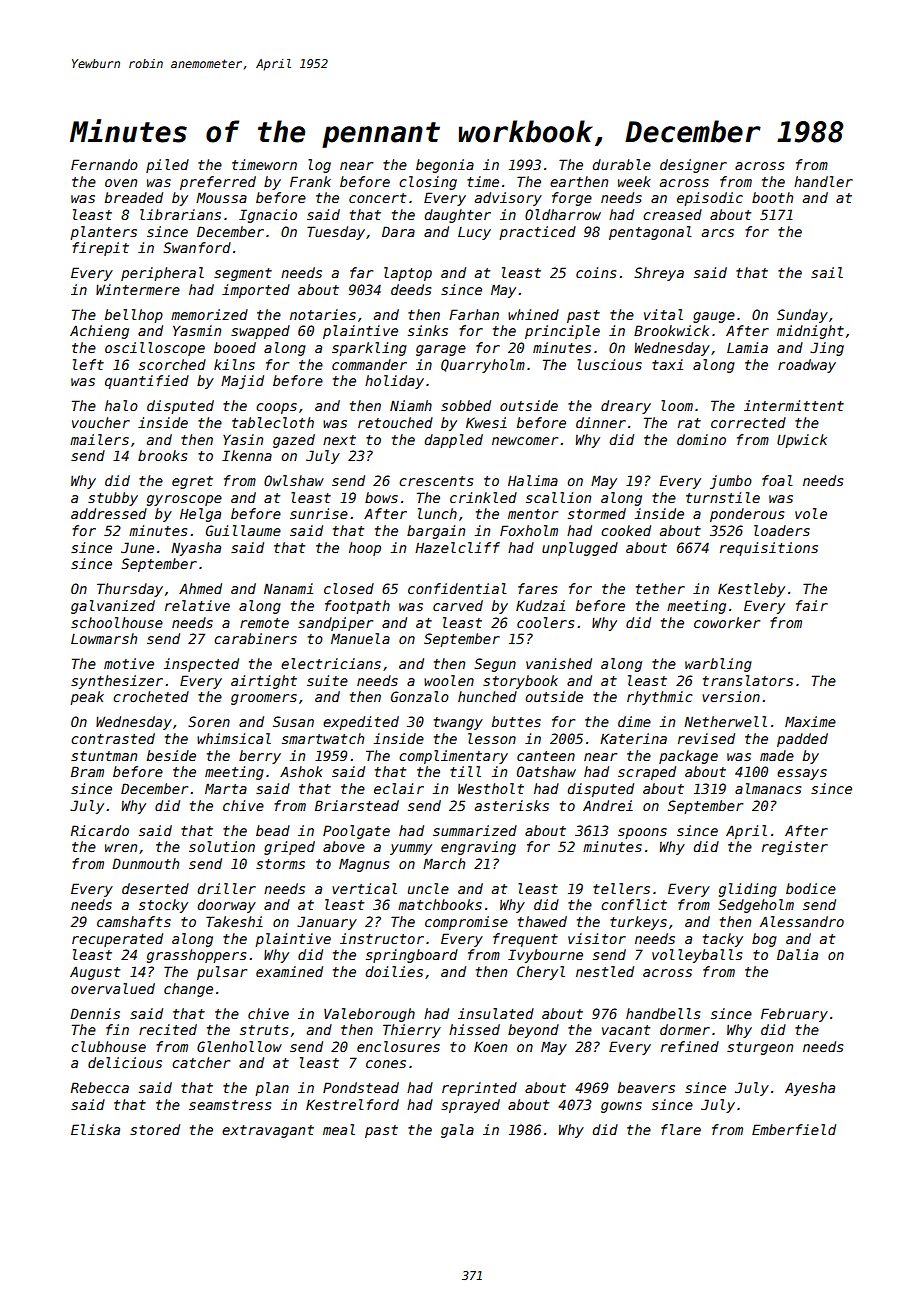  I want to click on Owlshaw, so click(294, 480).
